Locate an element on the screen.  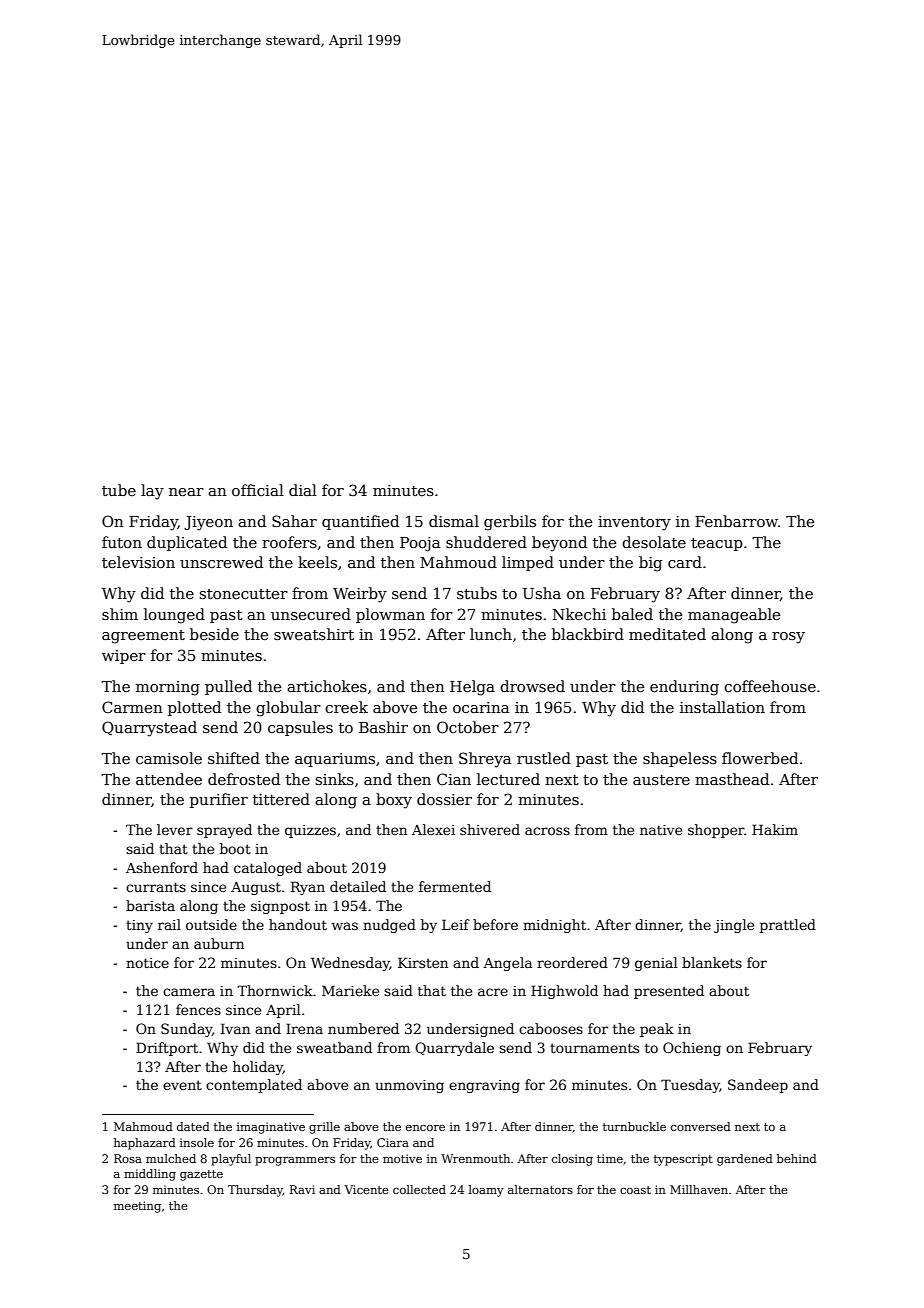
Pooja is located at coordinates (420, 544).
